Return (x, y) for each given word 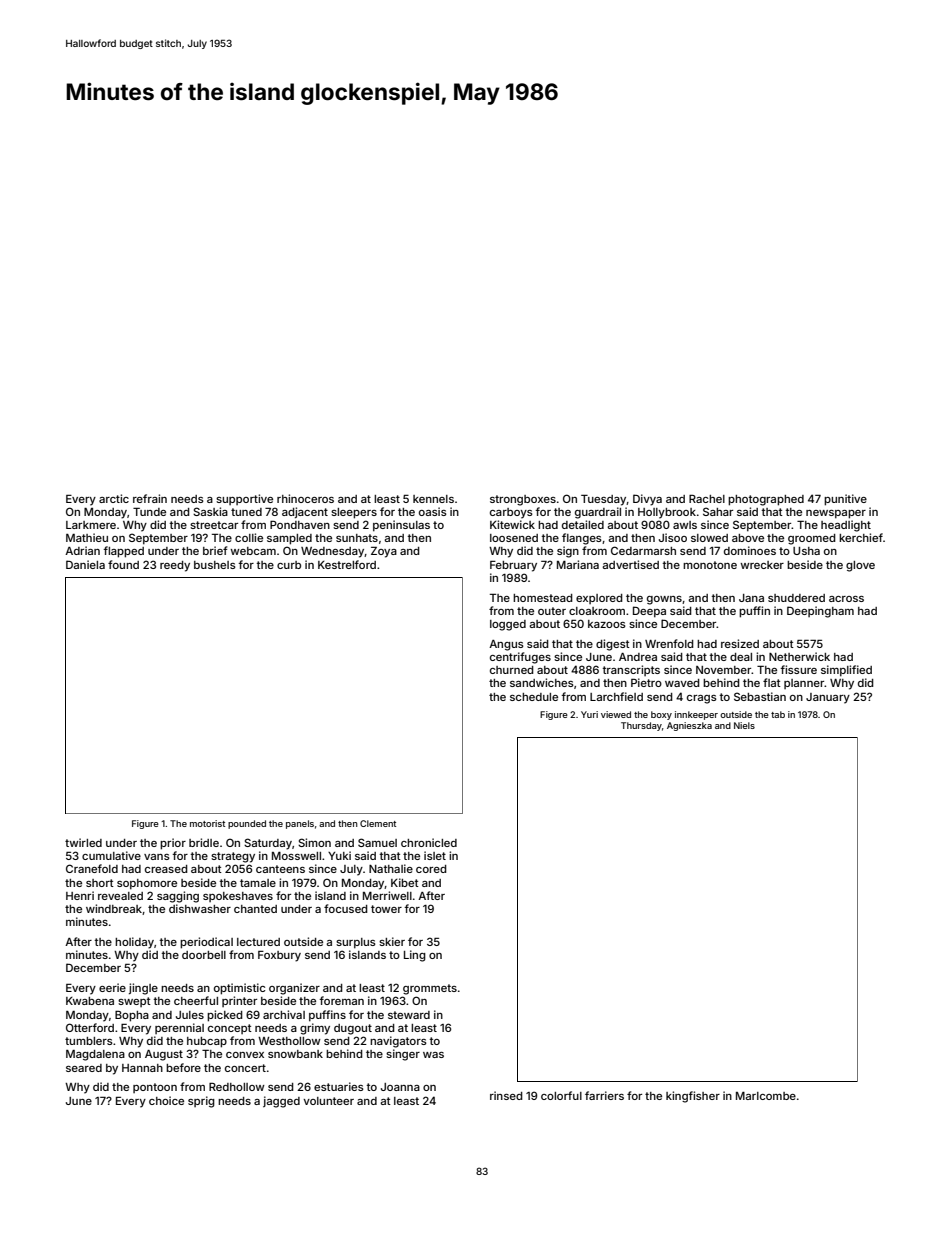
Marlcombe (766, 1096)
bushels (215, 565)
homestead (543, 598)
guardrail (598, 513)
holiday (134, 943)
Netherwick (799, 656)
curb (289, 565)
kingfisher (693, 1097)
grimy (315, 1029)
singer (403, 1055)
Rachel (707, 499)
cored (431, 869)
